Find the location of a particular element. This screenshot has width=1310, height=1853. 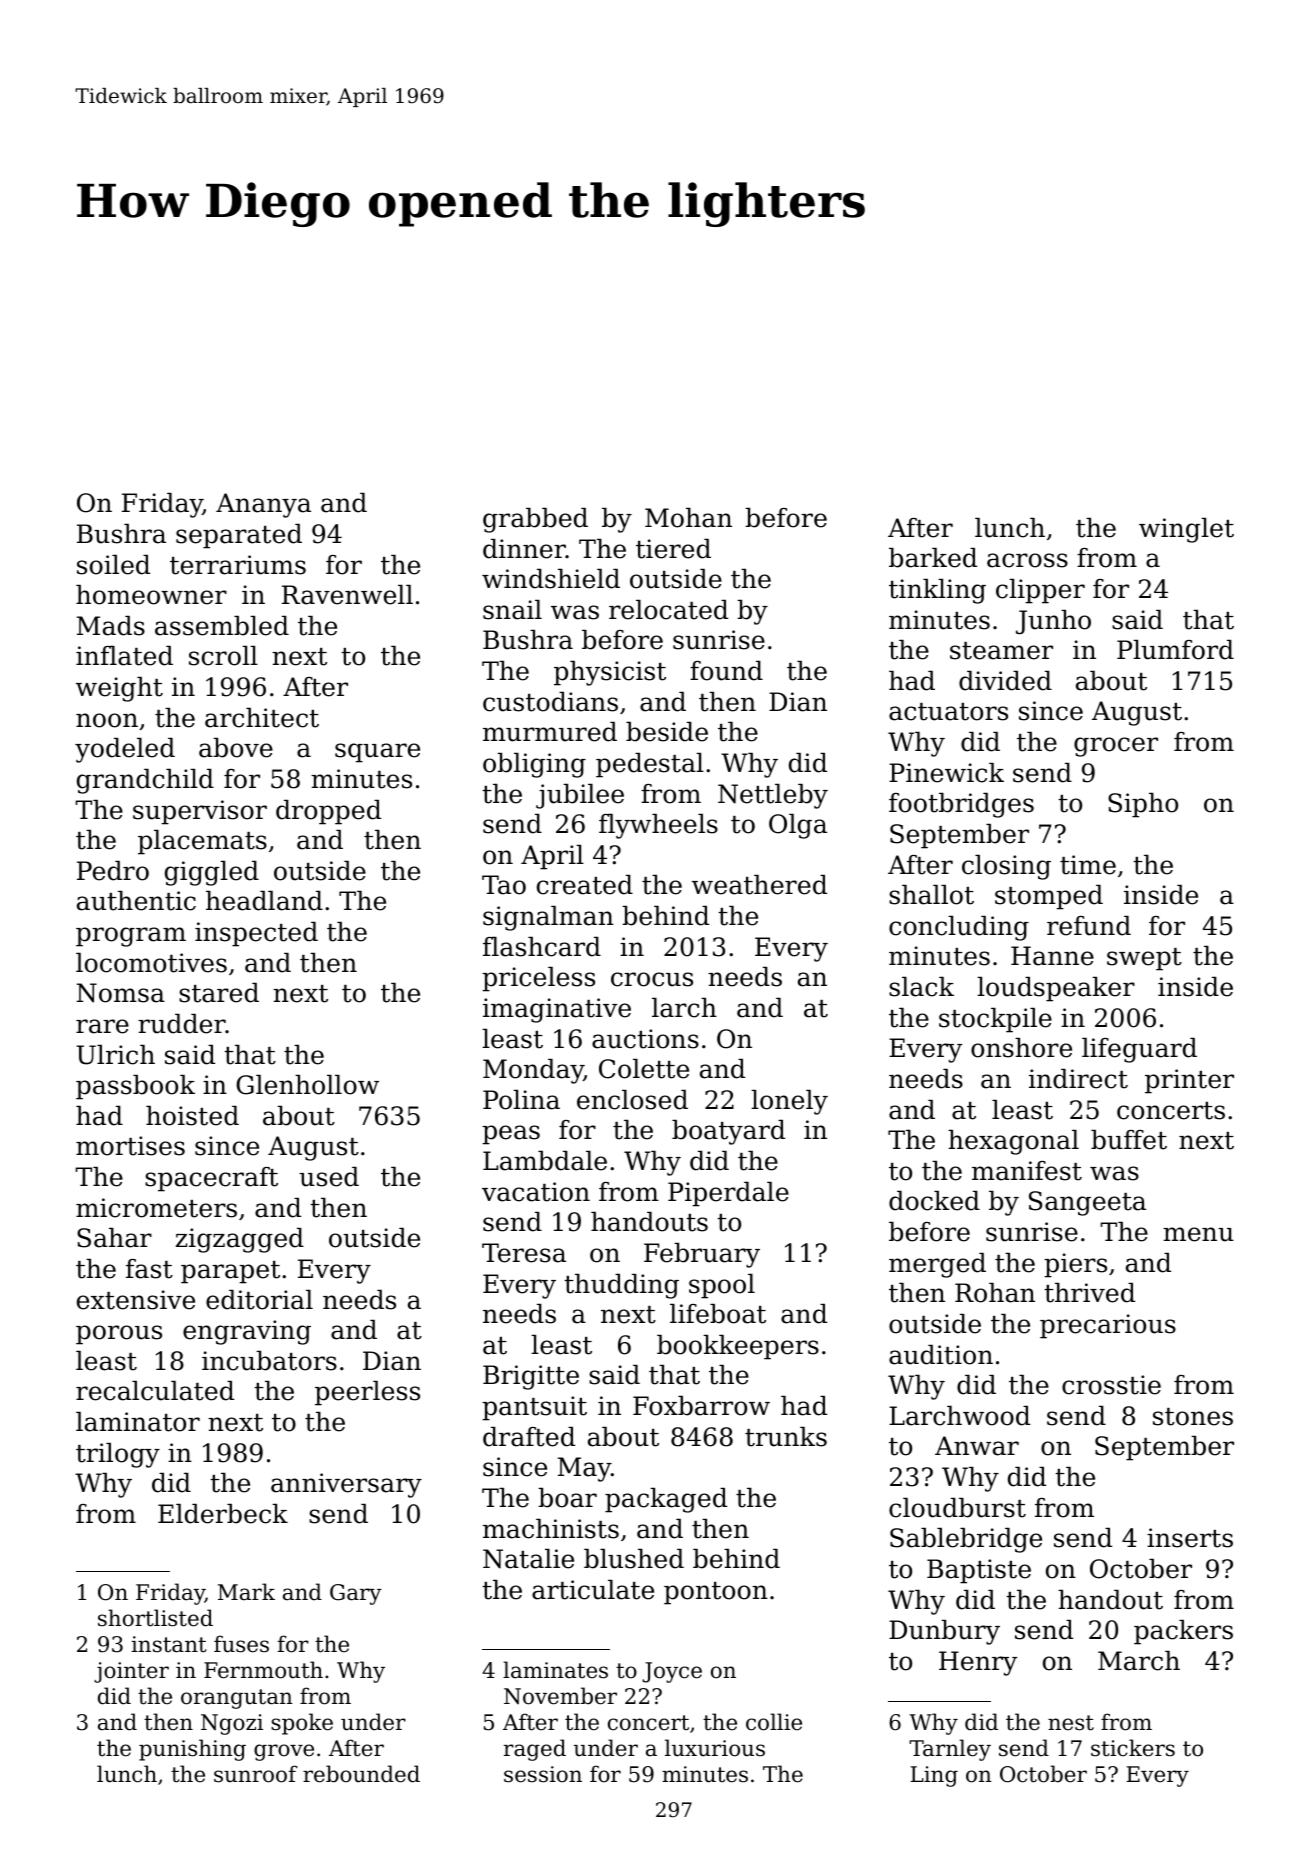

session is located at coordinates (543, 1774).
